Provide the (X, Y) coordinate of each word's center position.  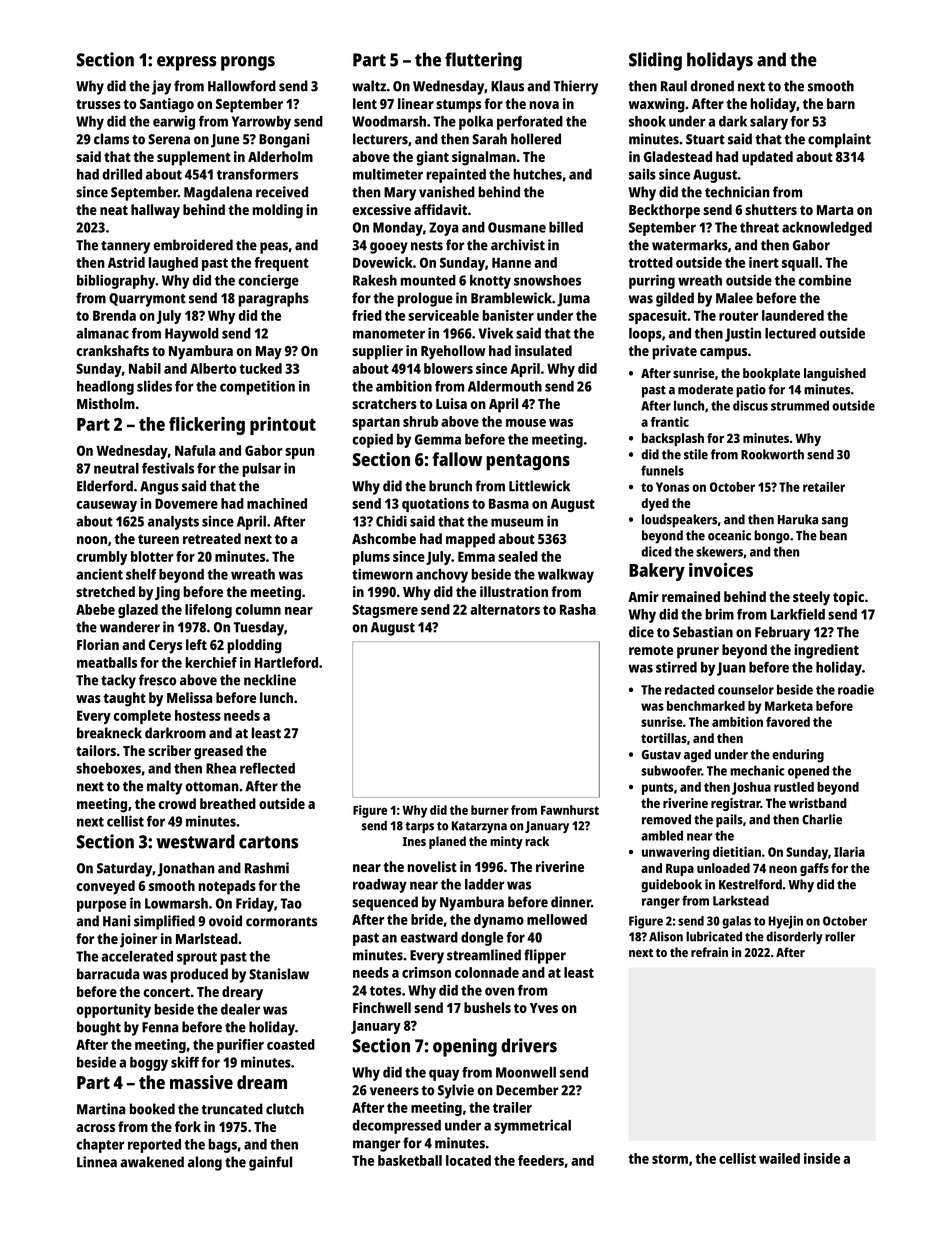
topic (848, 598)
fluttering (483, 61)
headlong (105, 388)
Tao (291, 903)
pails (729, 821)
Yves (544, 1008)
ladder (484, 884)
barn (841, 103)
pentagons (528, 462)
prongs (248, 63)
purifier (240, 1046)
